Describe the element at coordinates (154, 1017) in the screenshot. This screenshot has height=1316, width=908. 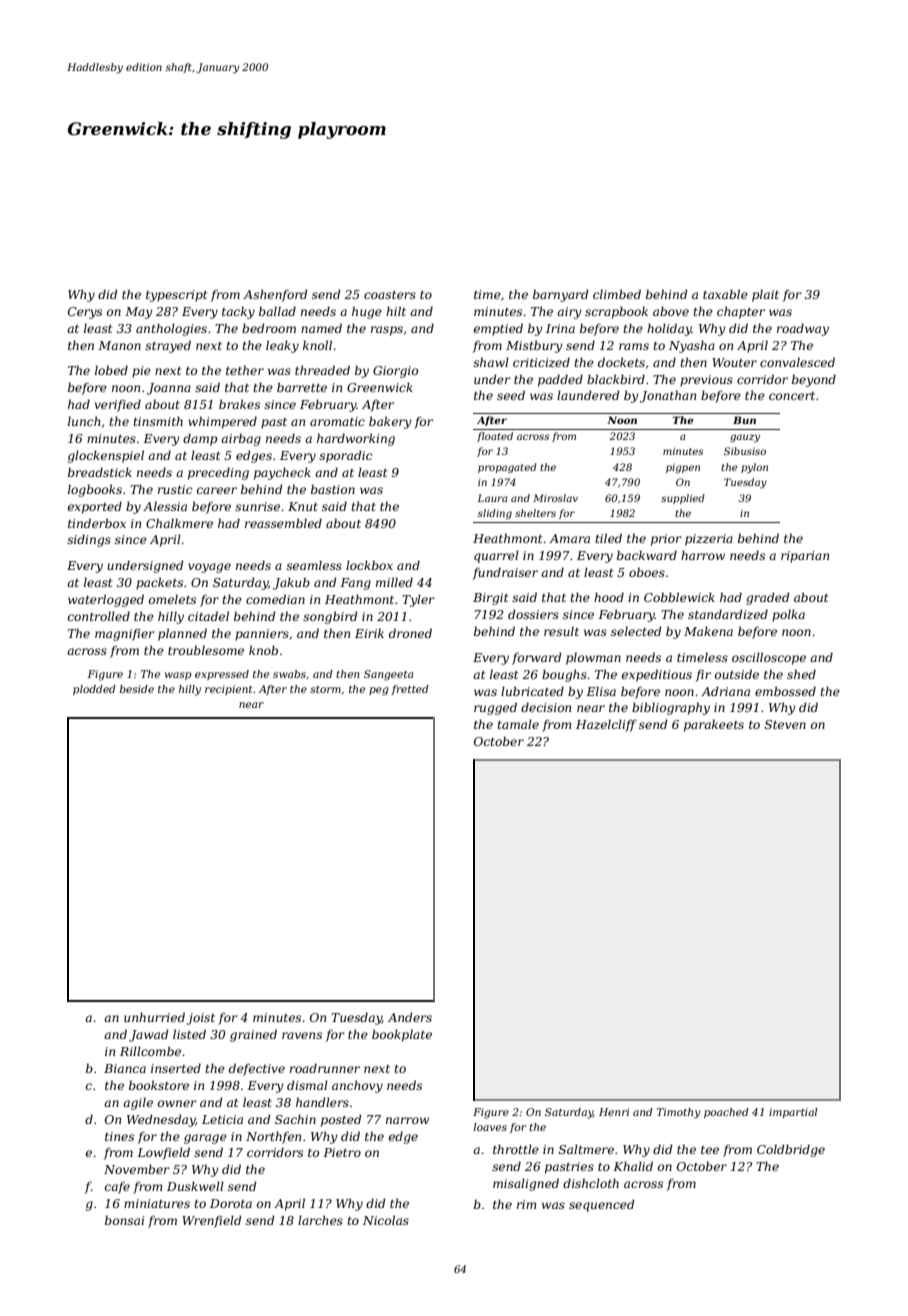
I see `unhurried` at that location.
